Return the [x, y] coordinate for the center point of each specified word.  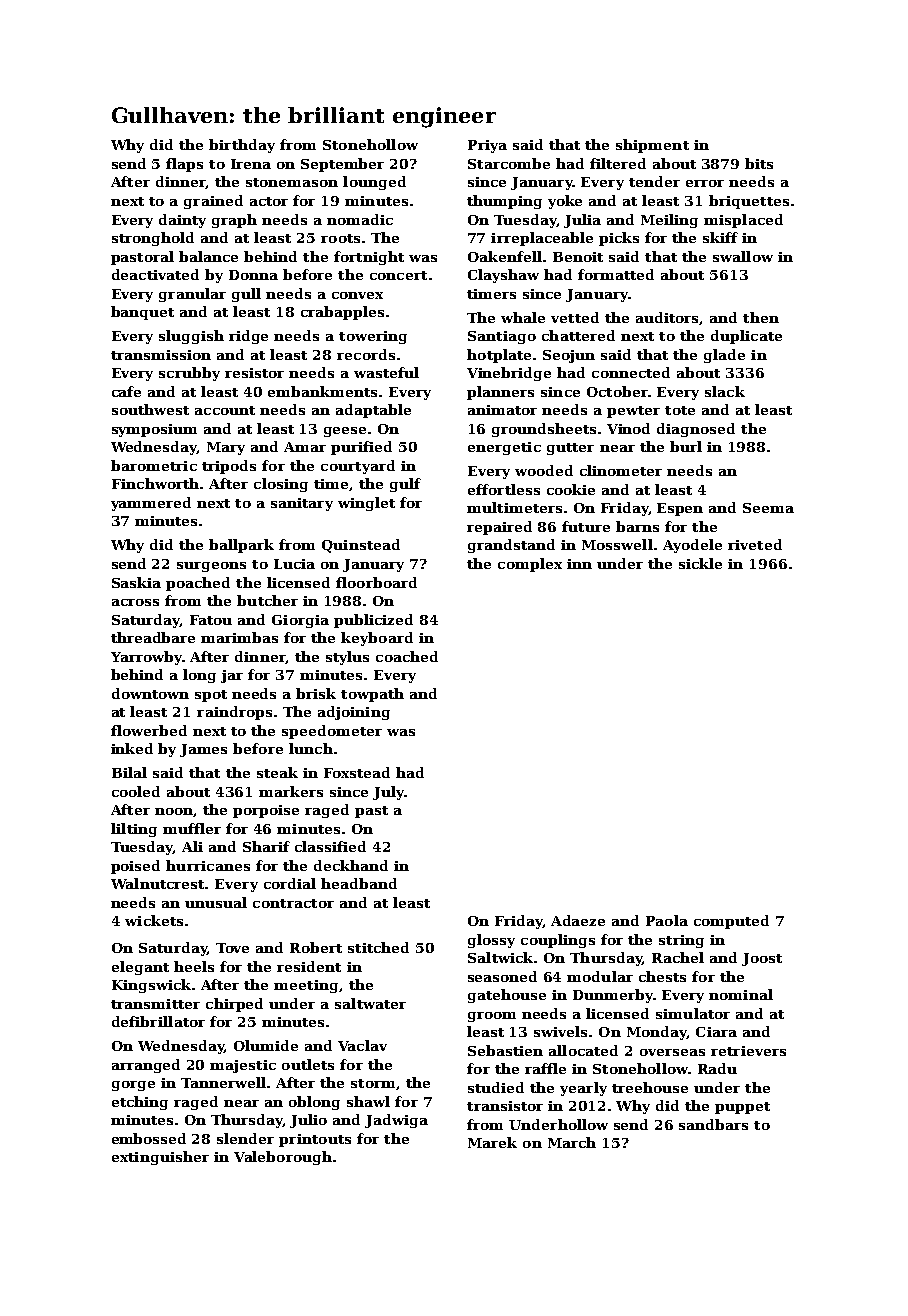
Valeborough [283, 1158]
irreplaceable [542, 239]
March [572, 1142]
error [705, 183]
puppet [742, 1108]
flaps [184, 165]
